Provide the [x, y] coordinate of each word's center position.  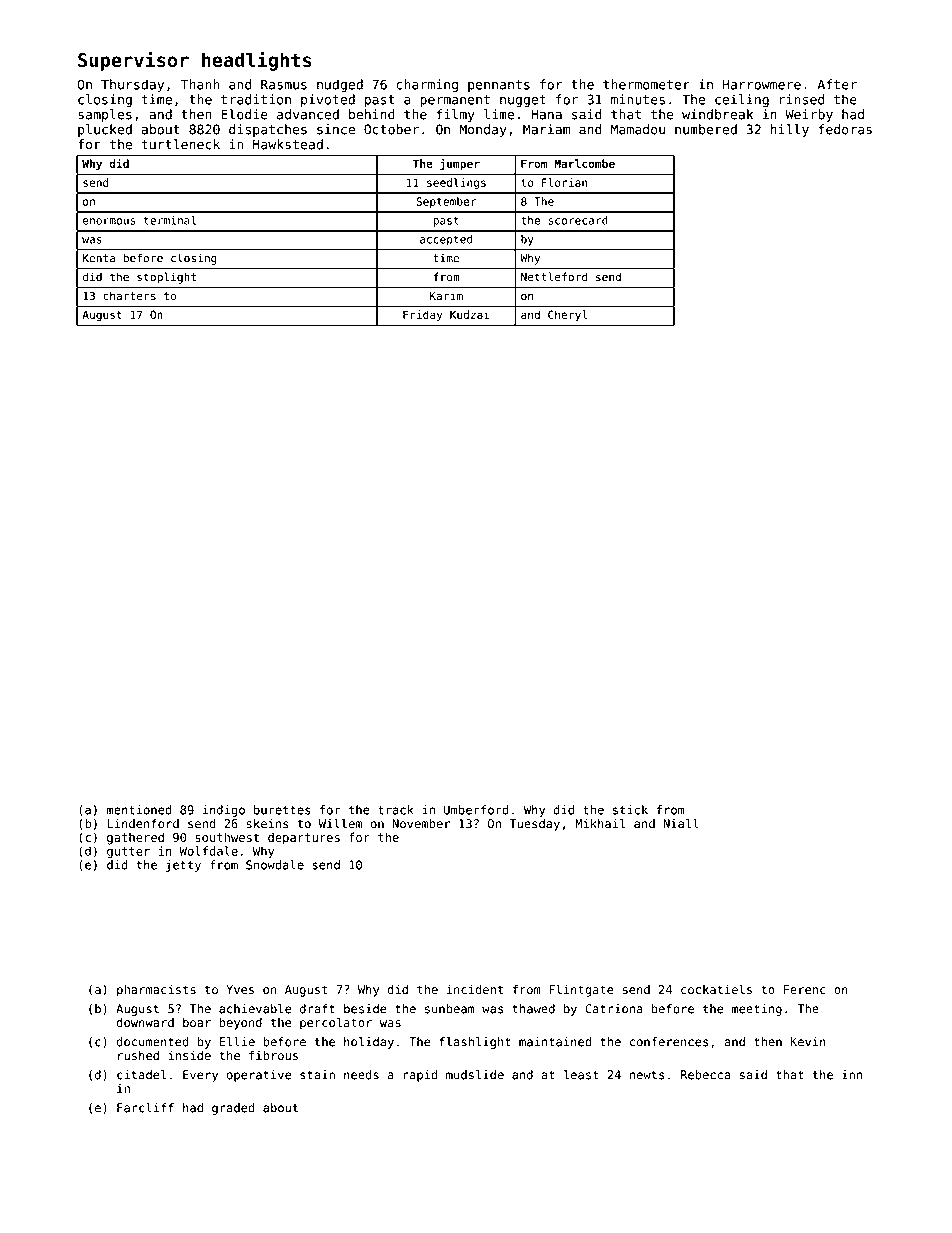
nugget [523, 101]
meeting [757, 1010]
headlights [256, 61]
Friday [422, 316]
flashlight [475, 1043]
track [396, 810]
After [837, 84]
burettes [282, 810]
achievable [255, 1009]
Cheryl [567, 316]
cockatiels [716, 989]
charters [129, 295]
